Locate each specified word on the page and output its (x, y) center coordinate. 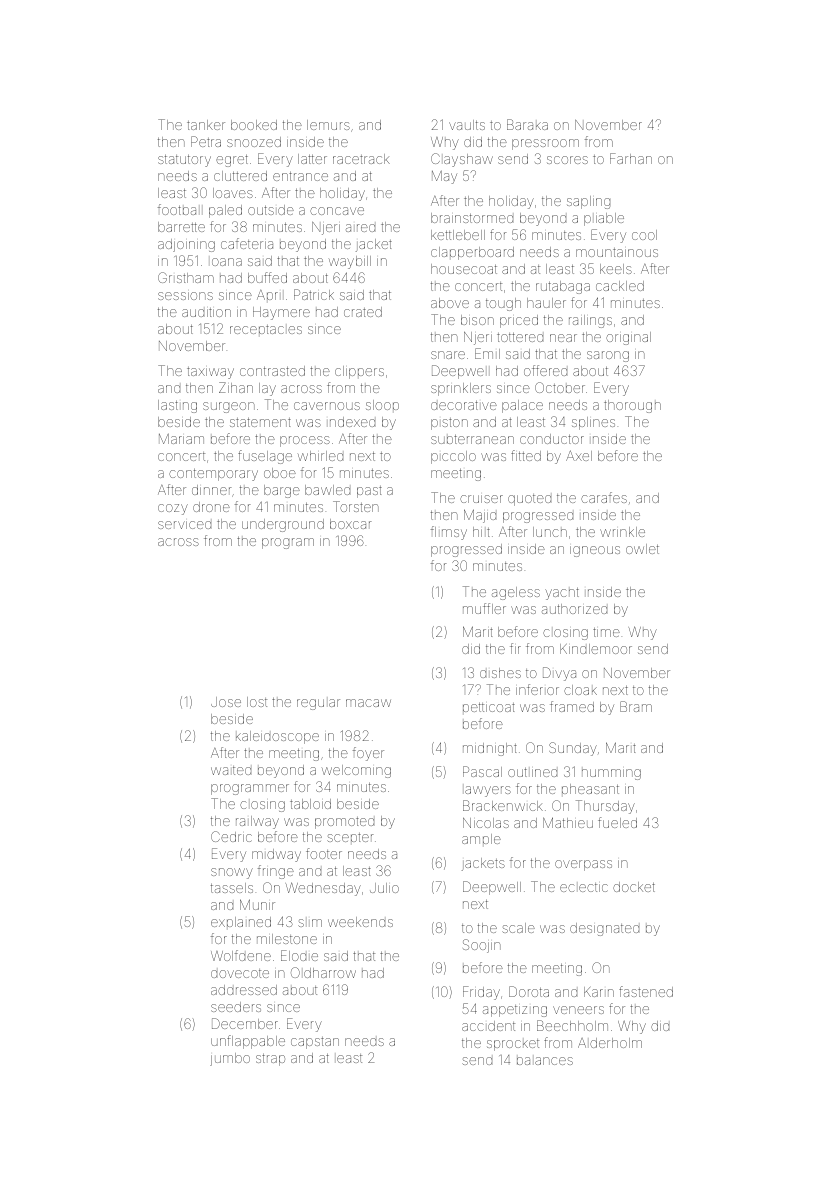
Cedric (231, 836)
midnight (490, 749)
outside (271, 210)
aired (360, 228)
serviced (184, 525)
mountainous (617, 252)
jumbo (230, 1059)
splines (593, 423)
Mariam (181, 439)
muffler (484, 608)
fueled (617, 822)
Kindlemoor (596, 649)
